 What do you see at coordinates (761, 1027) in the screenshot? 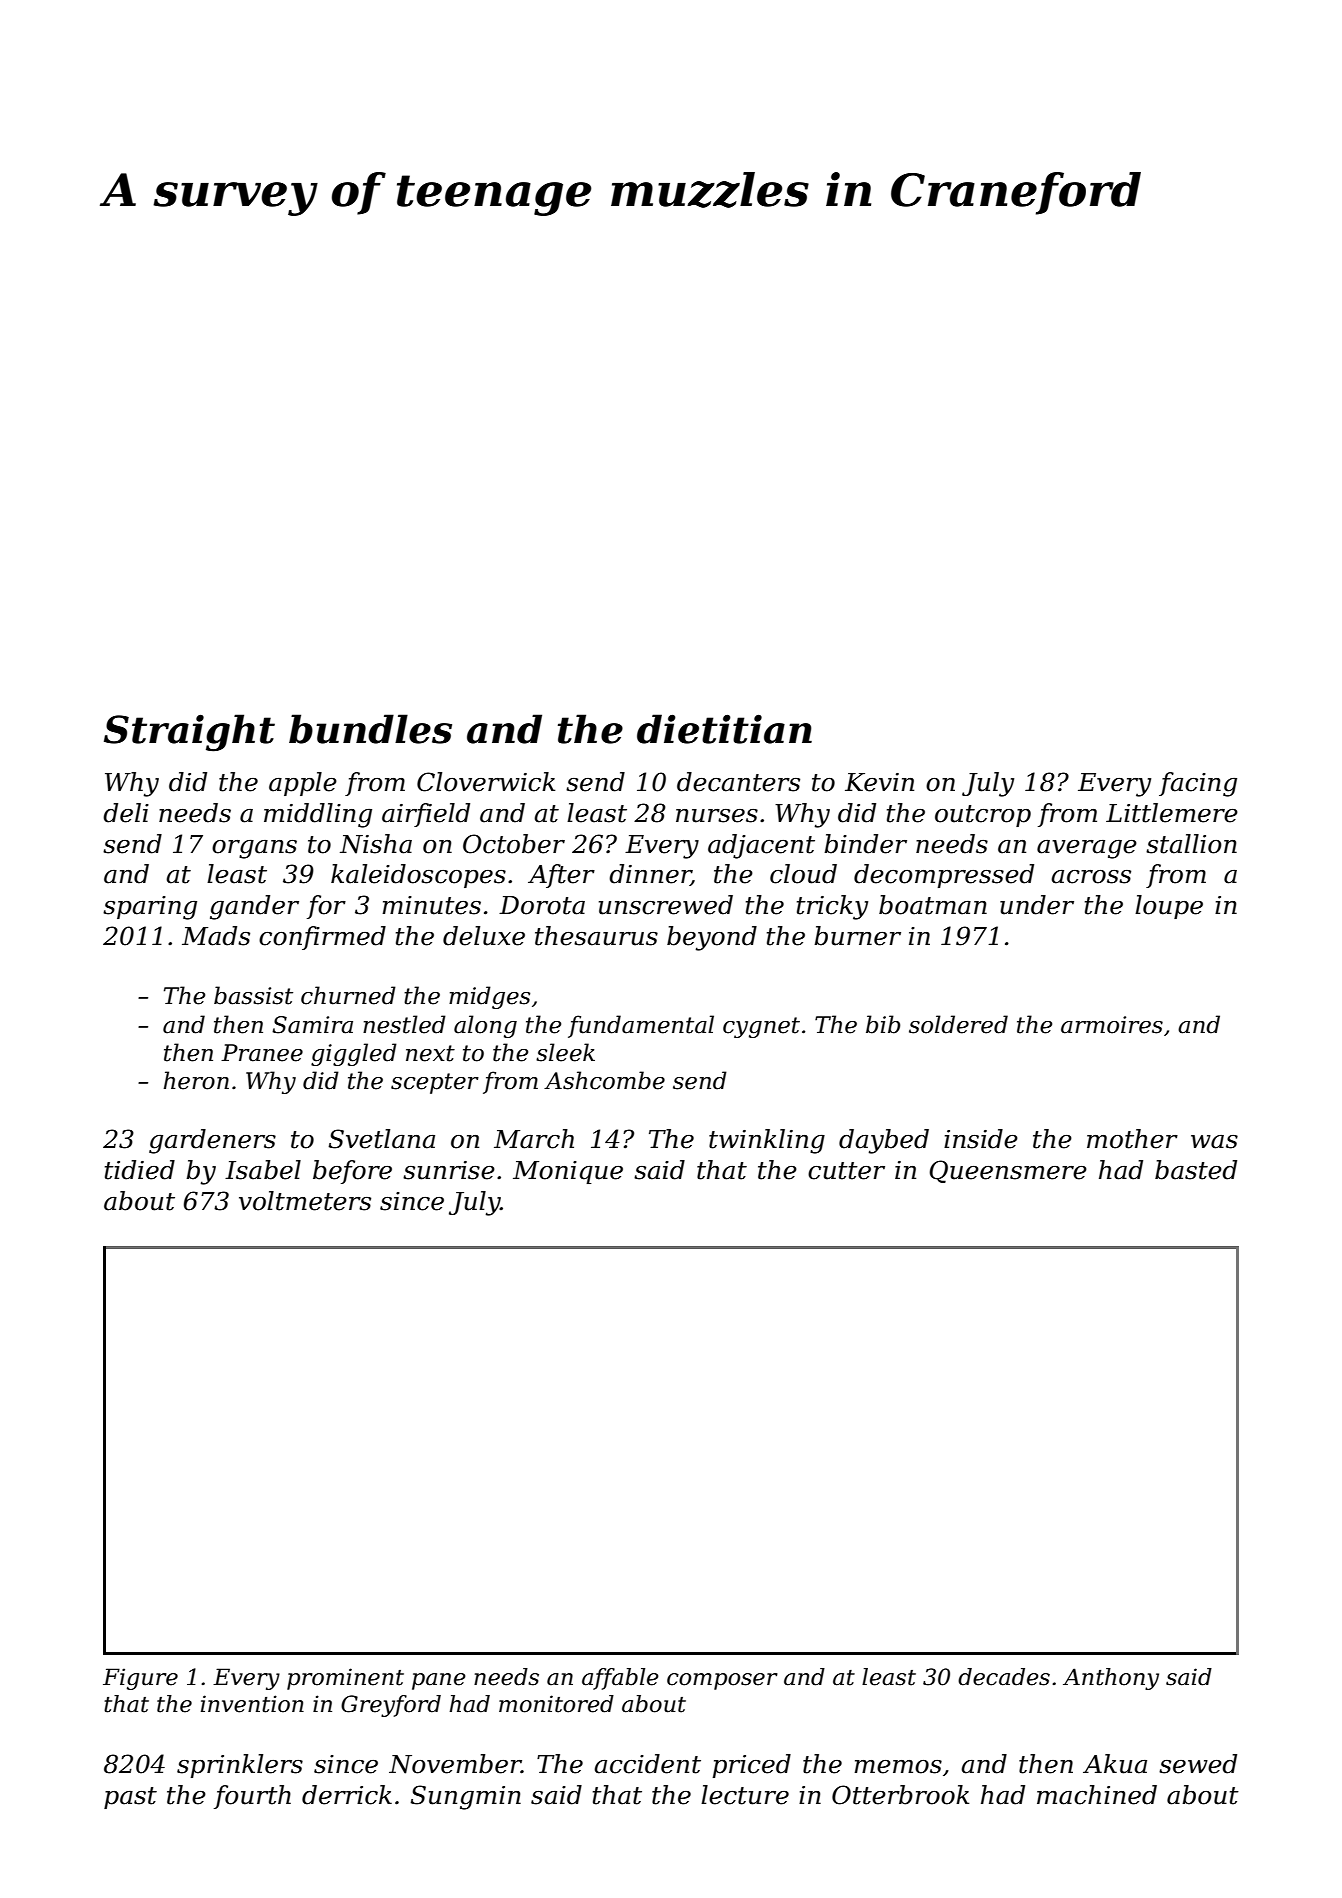
I see `cygnet` at bounding box center [761, 1027].
